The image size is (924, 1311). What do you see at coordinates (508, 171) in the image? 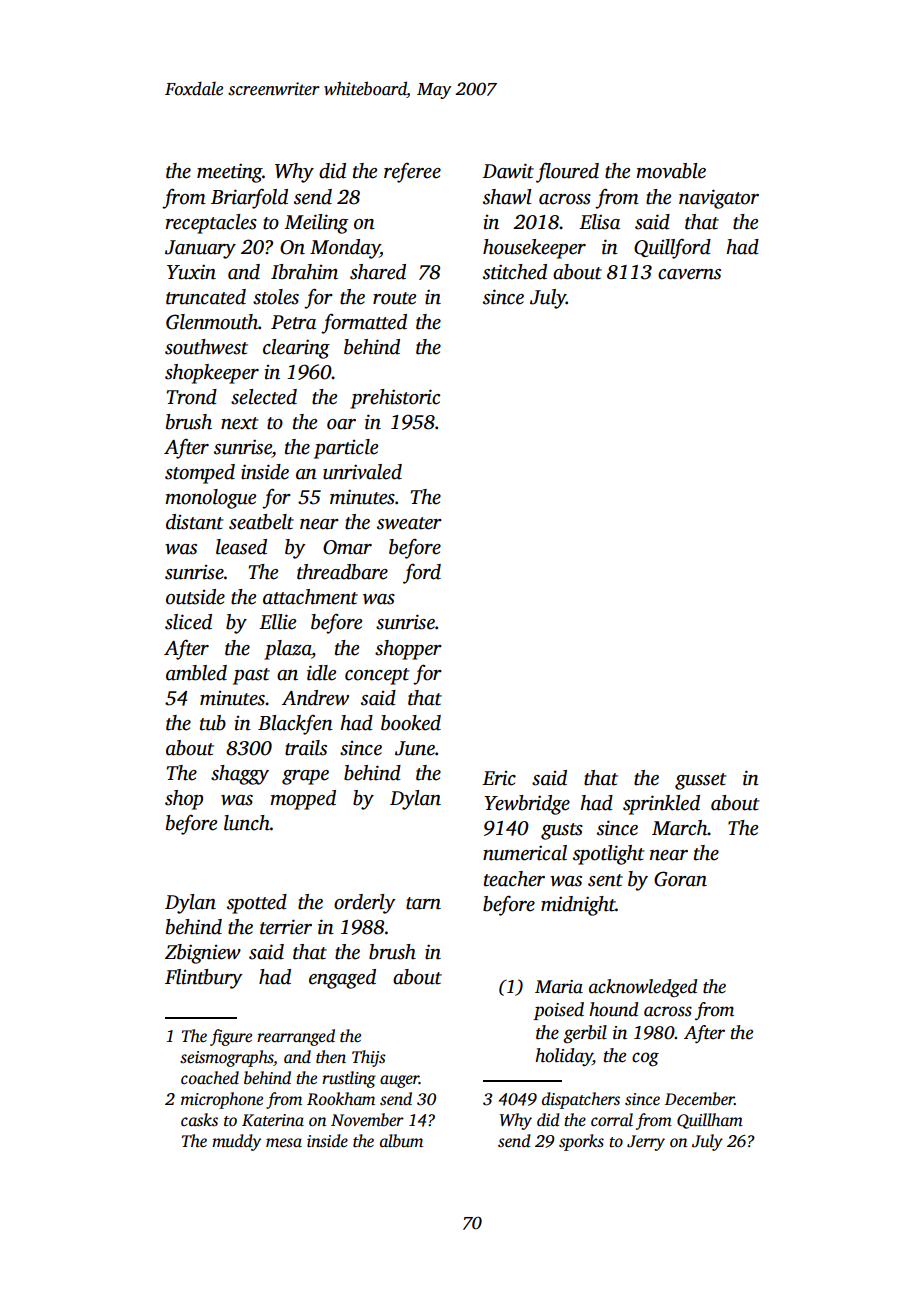
I see `Dawit` at bounding box center [508, 171].
